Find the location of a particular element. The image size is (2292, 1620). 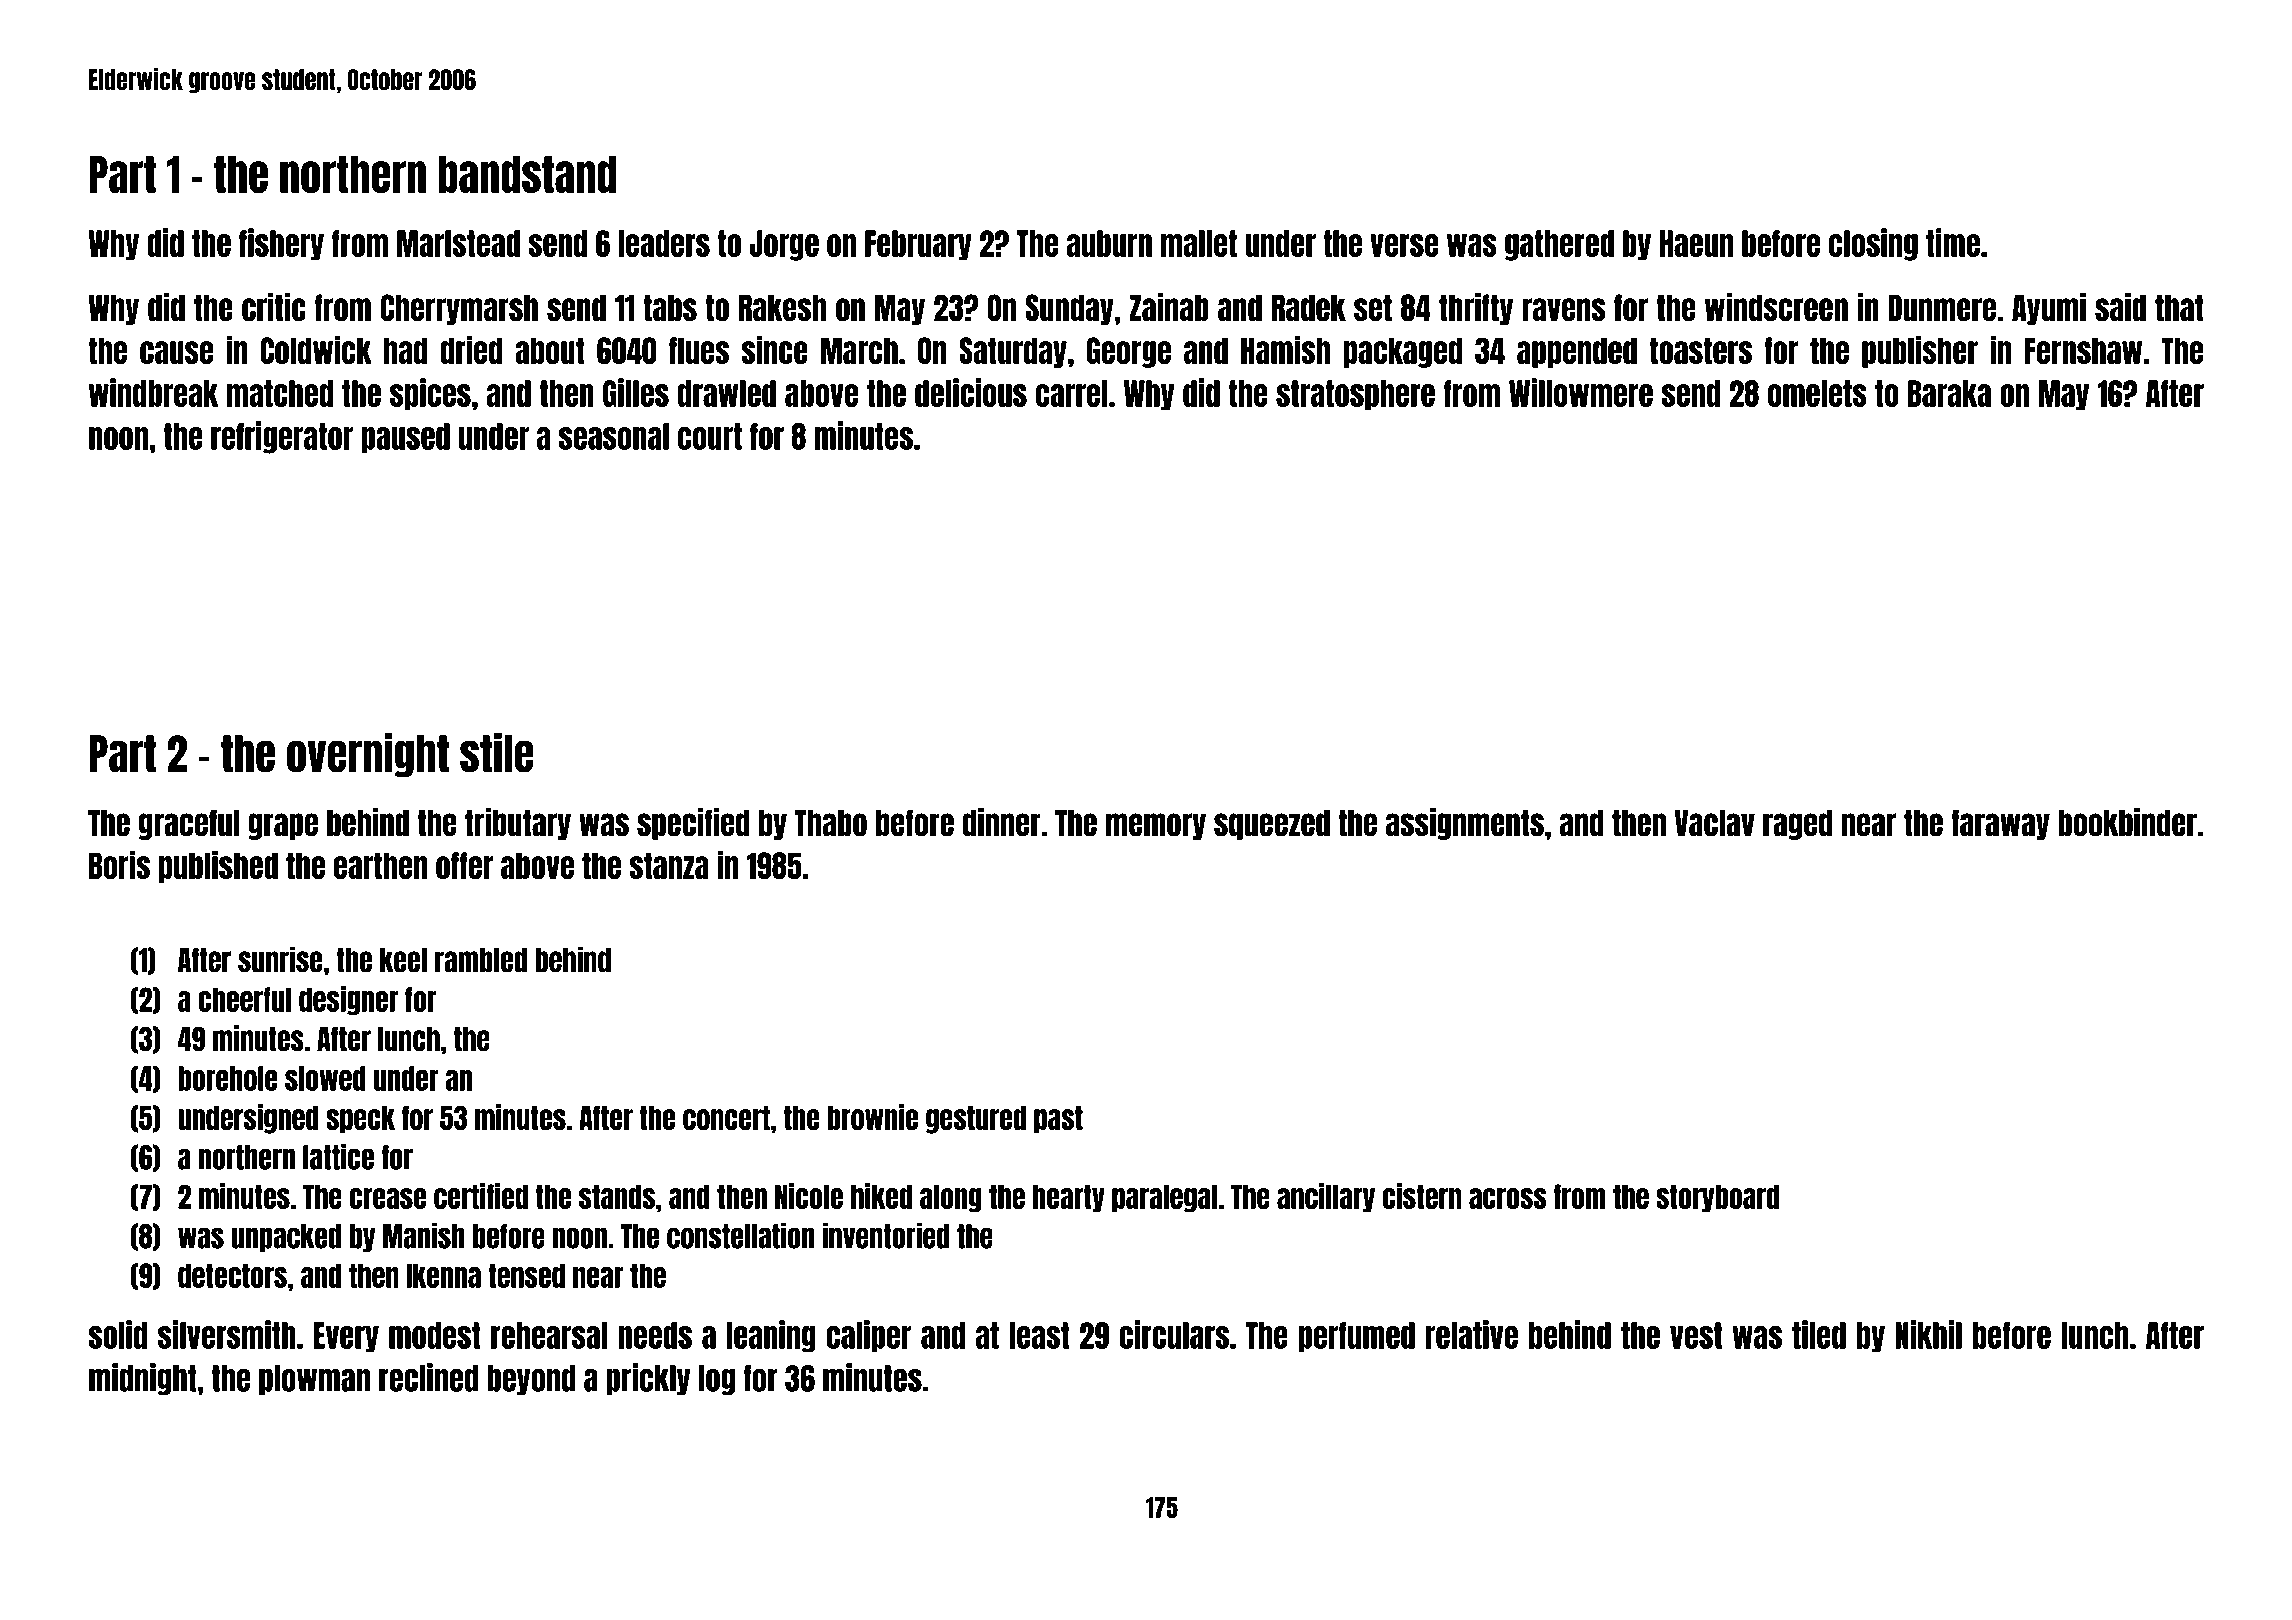

auburn is located at coordinates (1109, 243).
